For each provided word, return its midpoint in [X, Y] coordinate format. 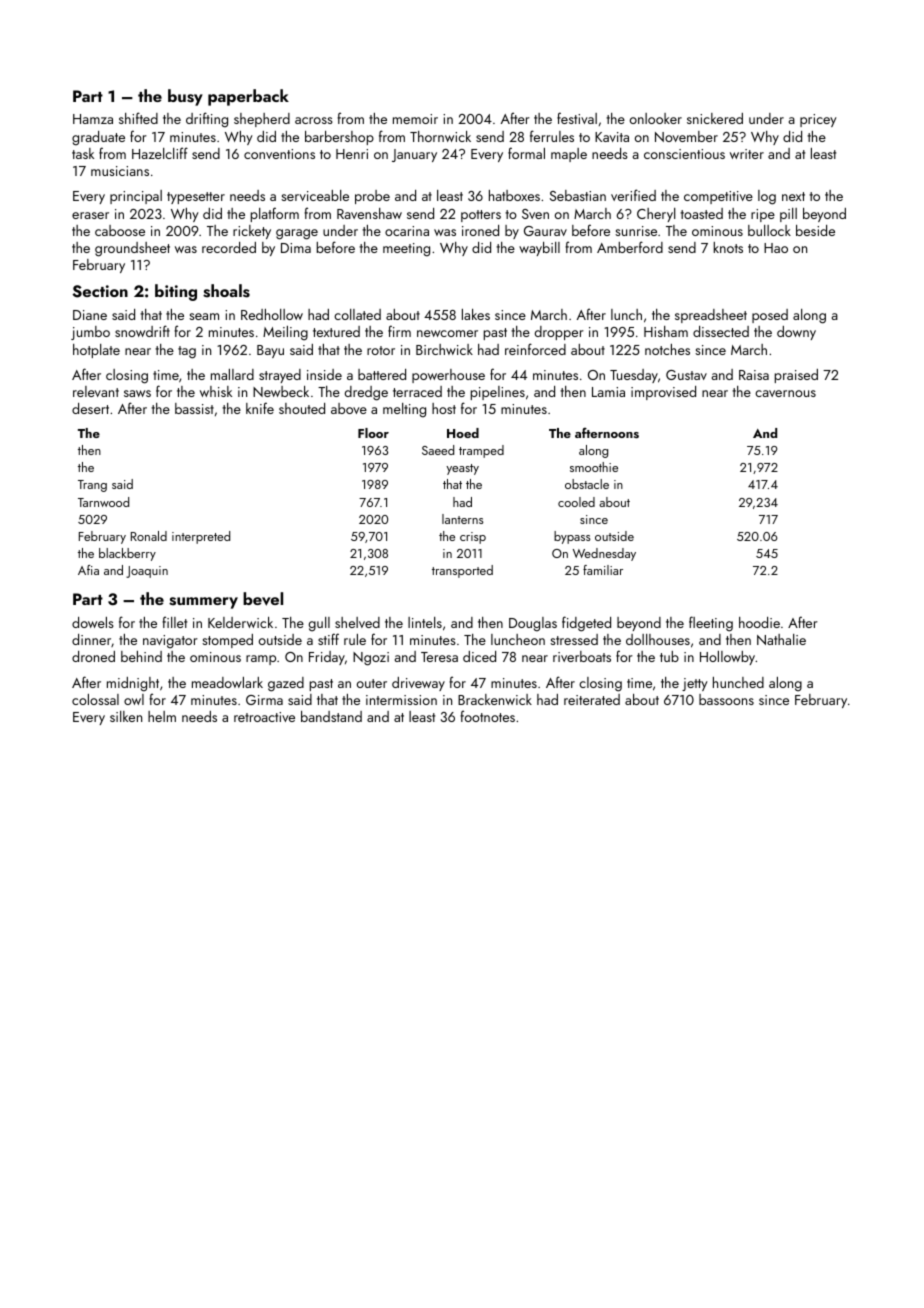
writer [747, 154]
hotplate [96, 351]
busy [185, 97]
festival [577, 118]
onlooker [656, 118]
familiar [603, 570]
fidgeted [586, 624]
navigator [170, 642]
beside [815, 230]
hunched [738, 682]
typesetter [196, 198]
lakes [476, 314]
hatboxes [514, 195]
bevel [263, 599]
